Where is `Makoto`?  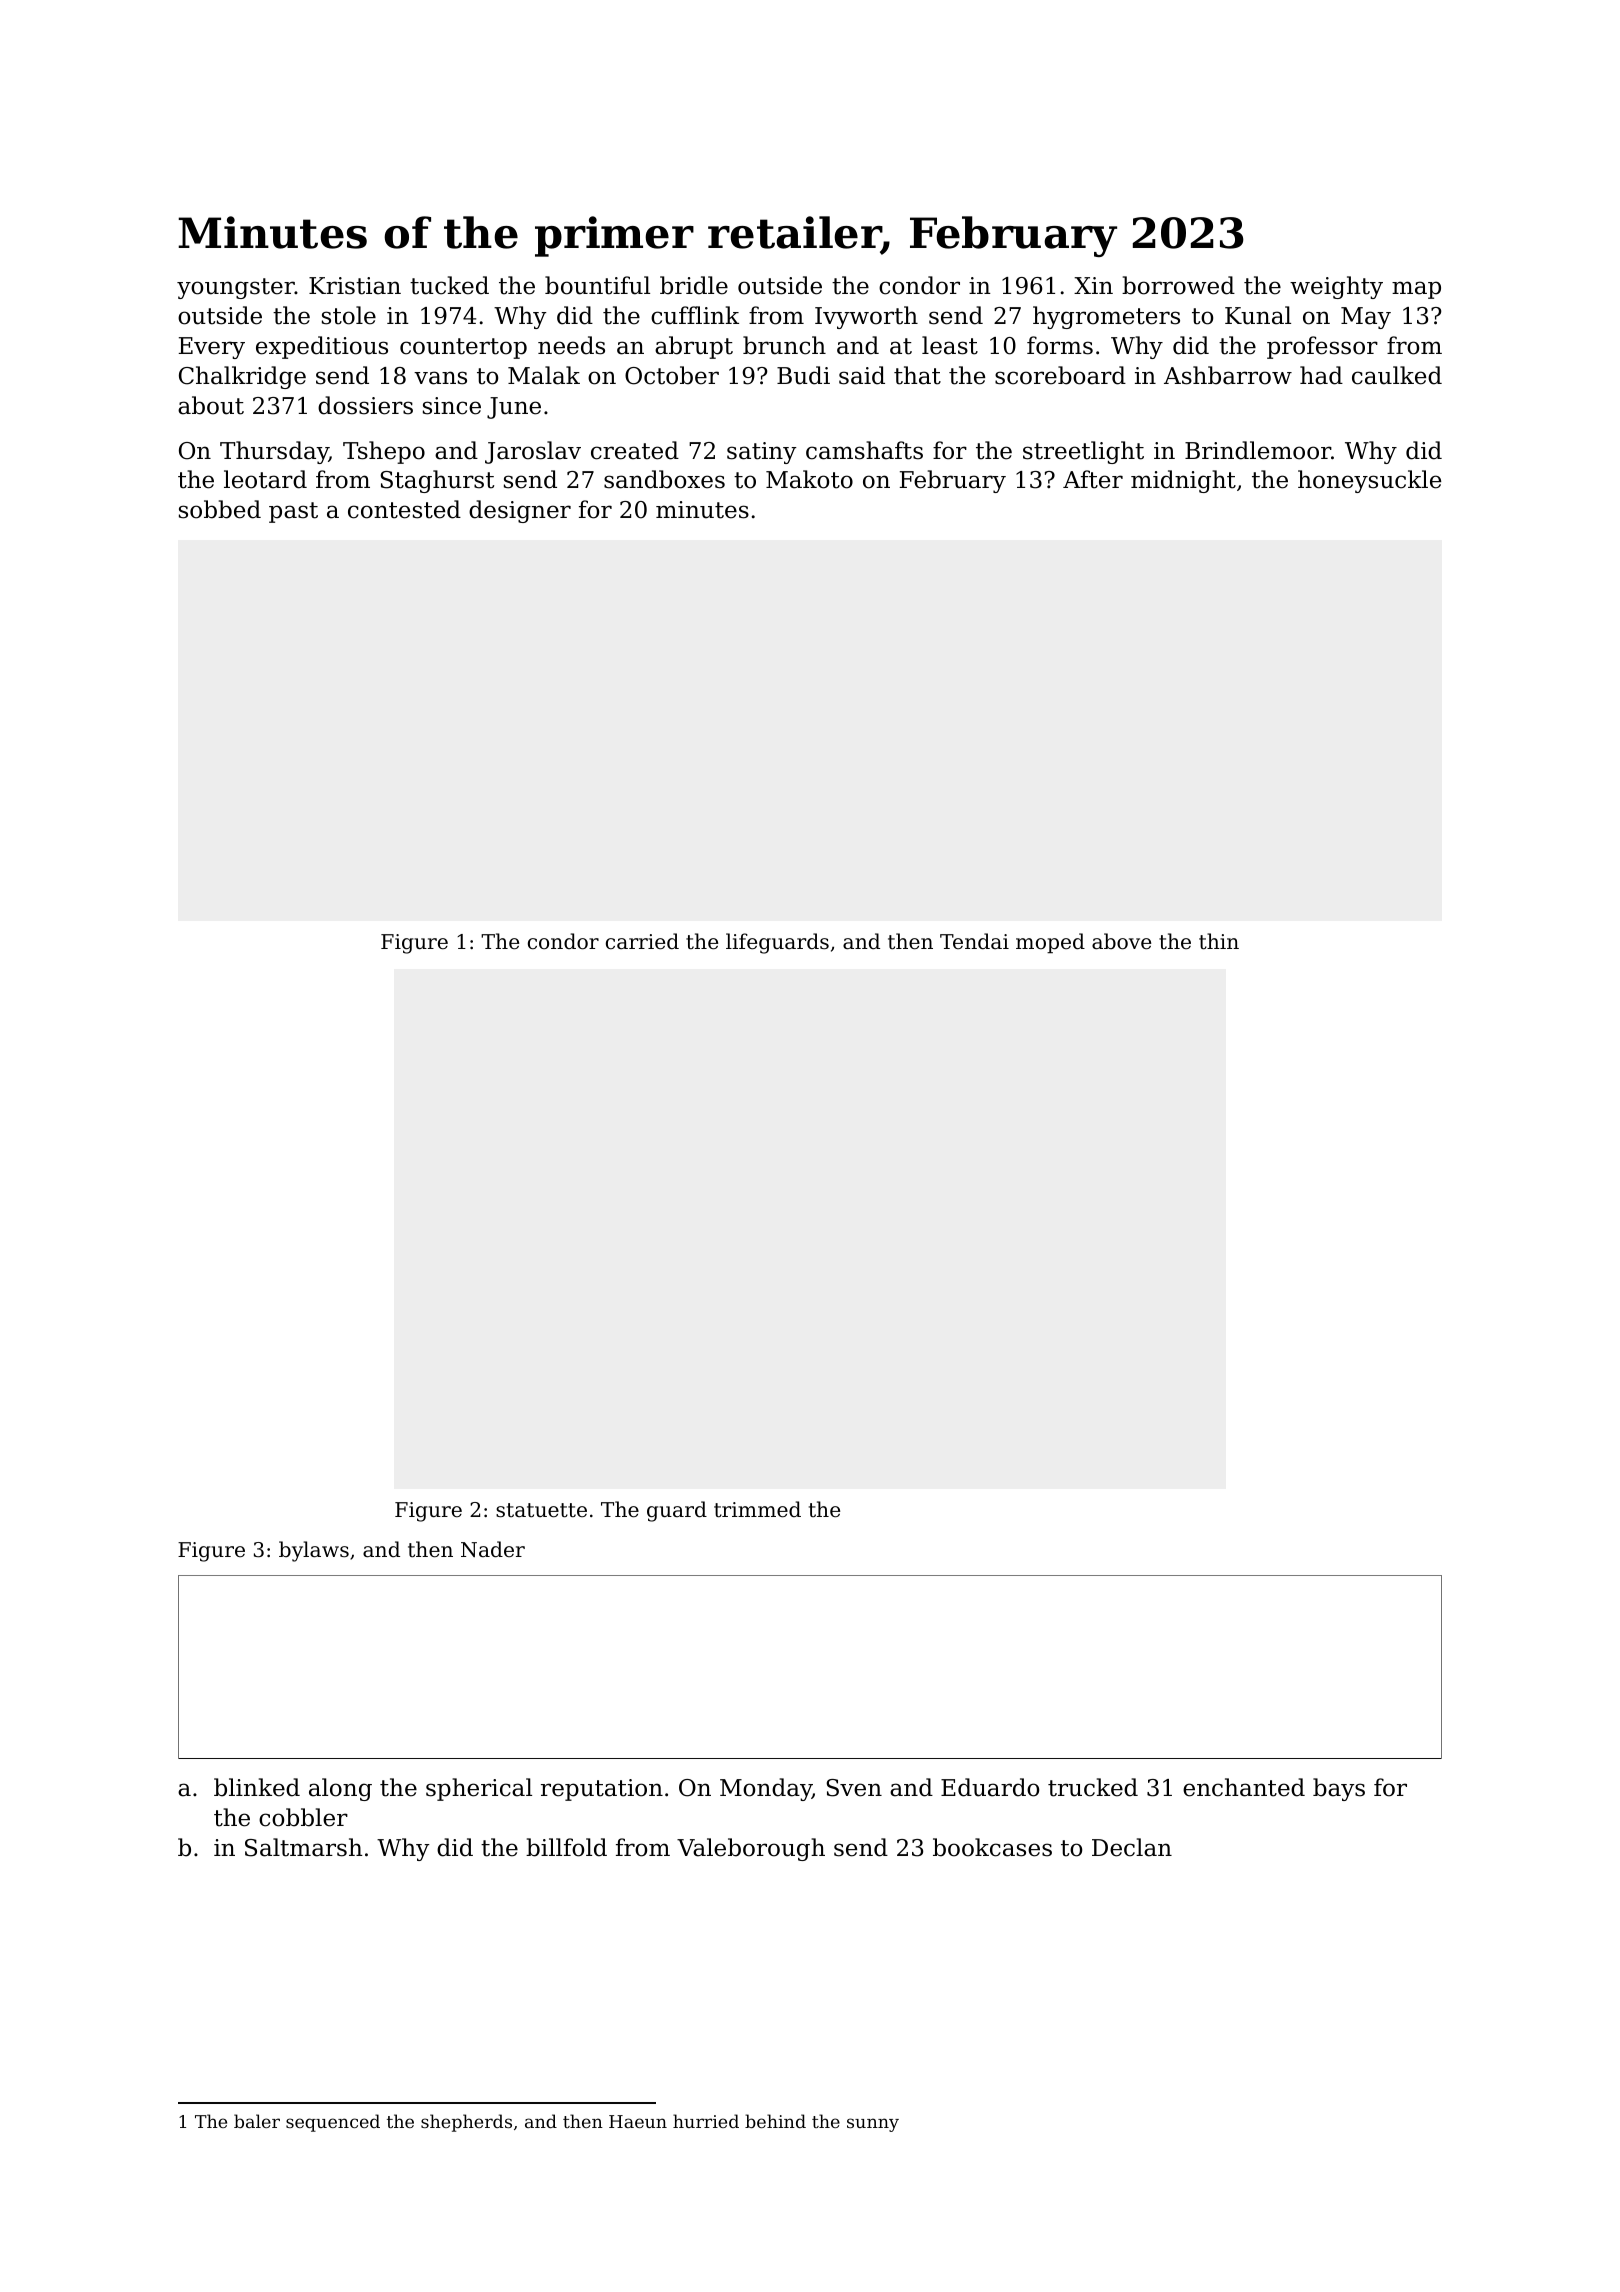
Makoto is located at coordinates (809, 479).
